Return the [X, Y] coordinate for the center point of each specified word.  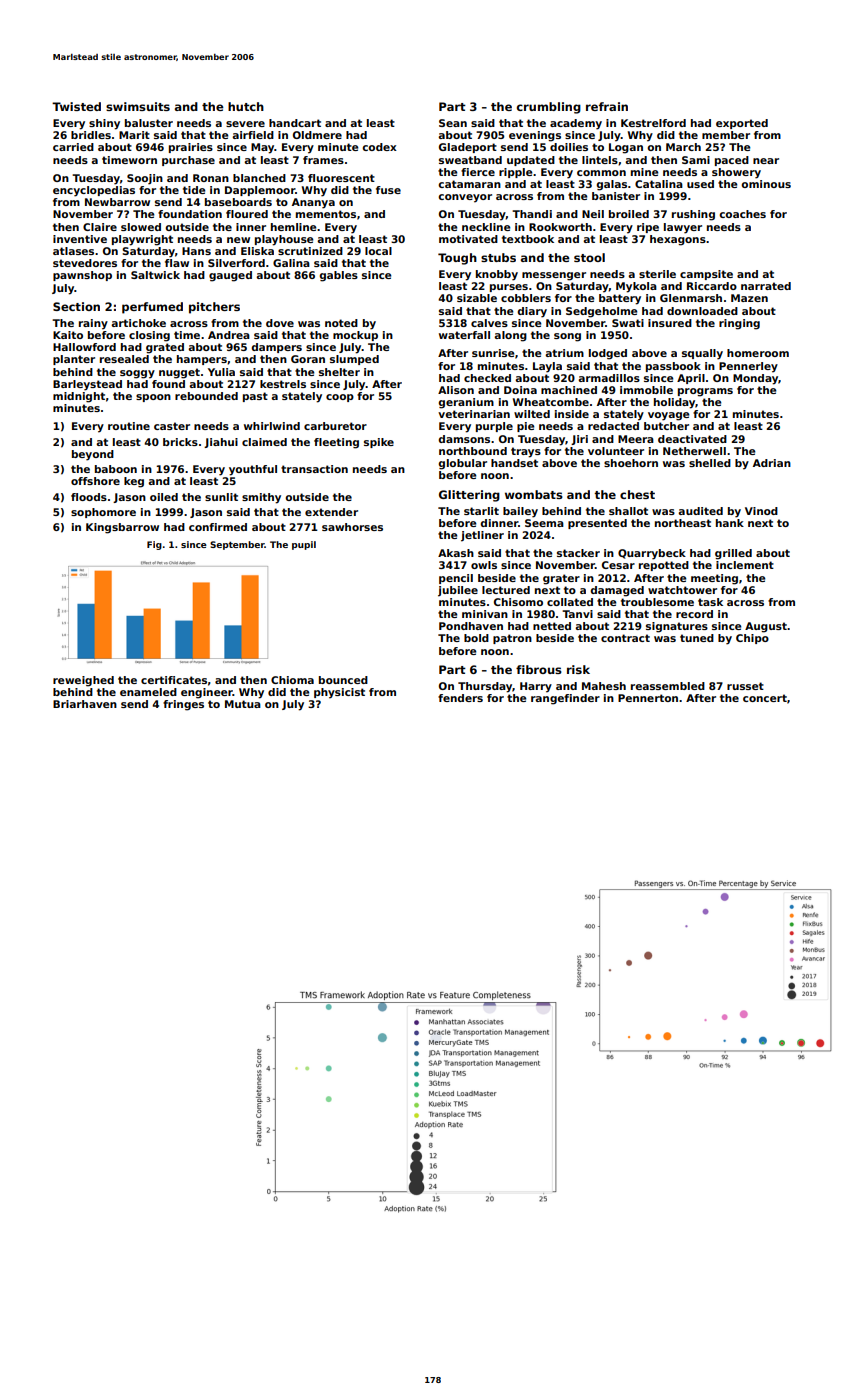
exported [742, 124]
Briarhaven [85, 704]
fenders [460, 698]
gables [339, 276]
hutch [246, 106]
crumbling [549, 108]
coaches [742, 214]
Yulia [221, 372]
